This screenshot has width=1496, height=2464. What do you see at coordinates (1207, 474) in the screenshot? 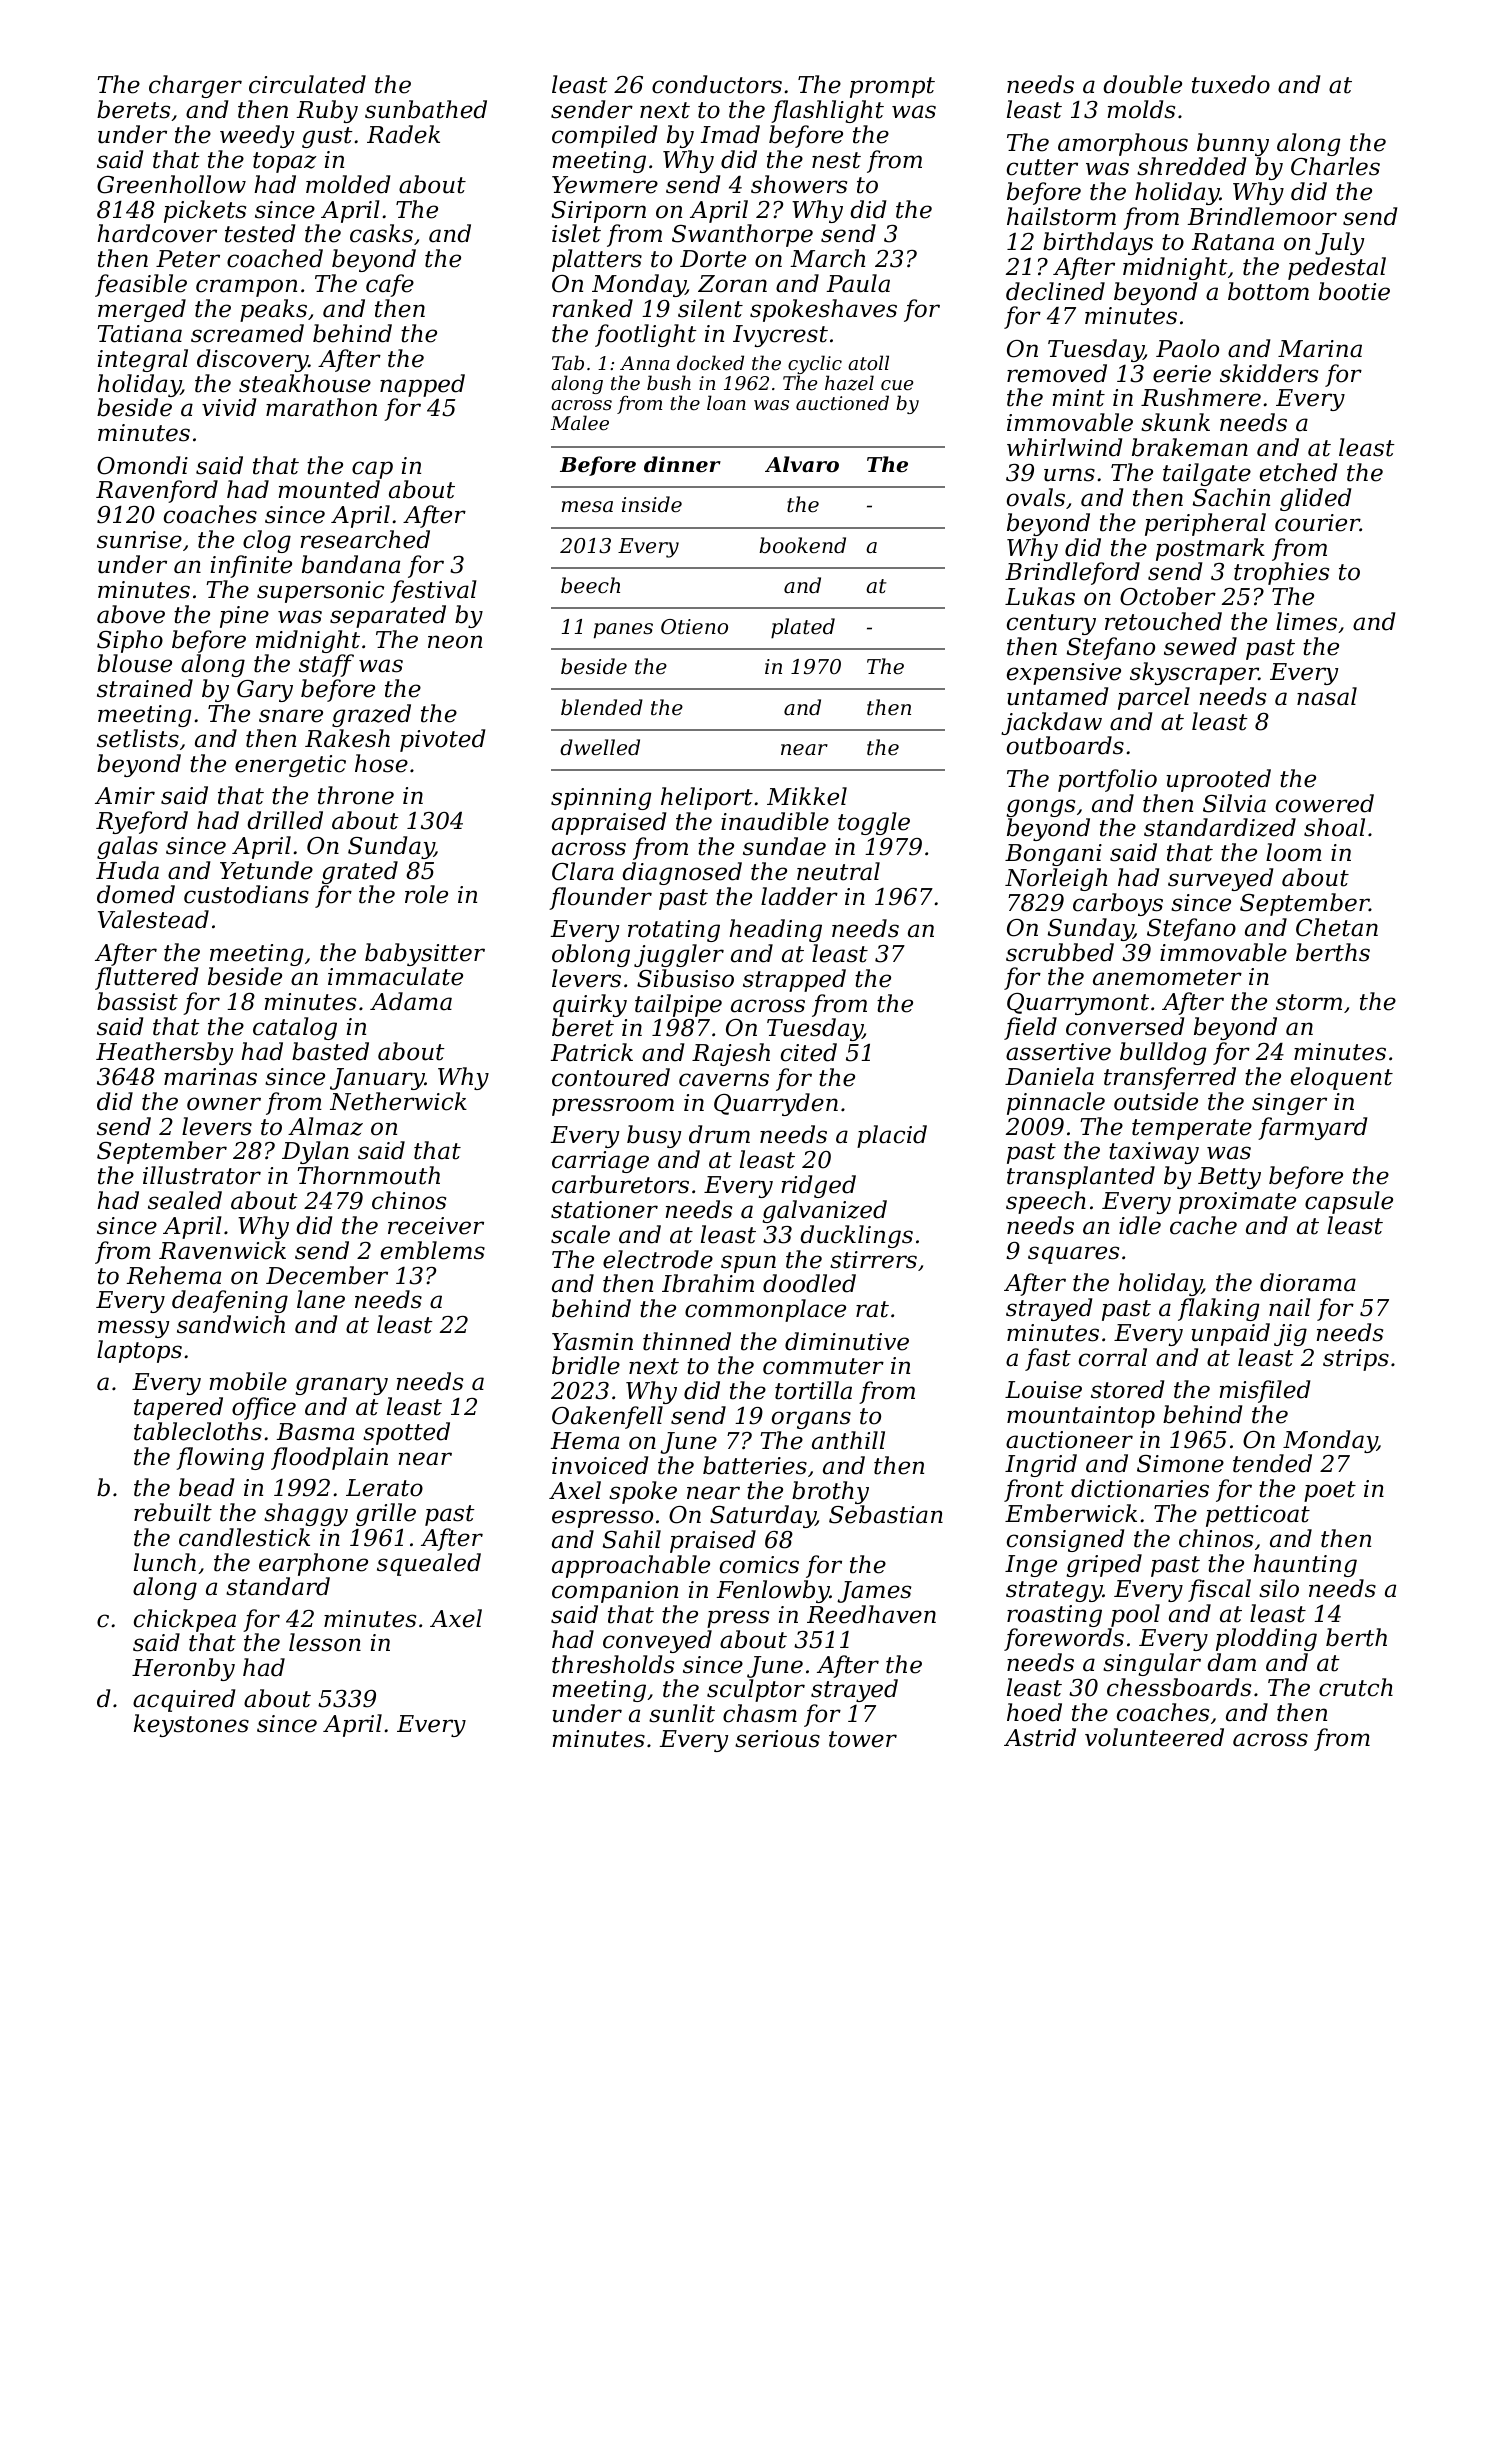
I see `tailgate` at bounding box center [1207, 474].
